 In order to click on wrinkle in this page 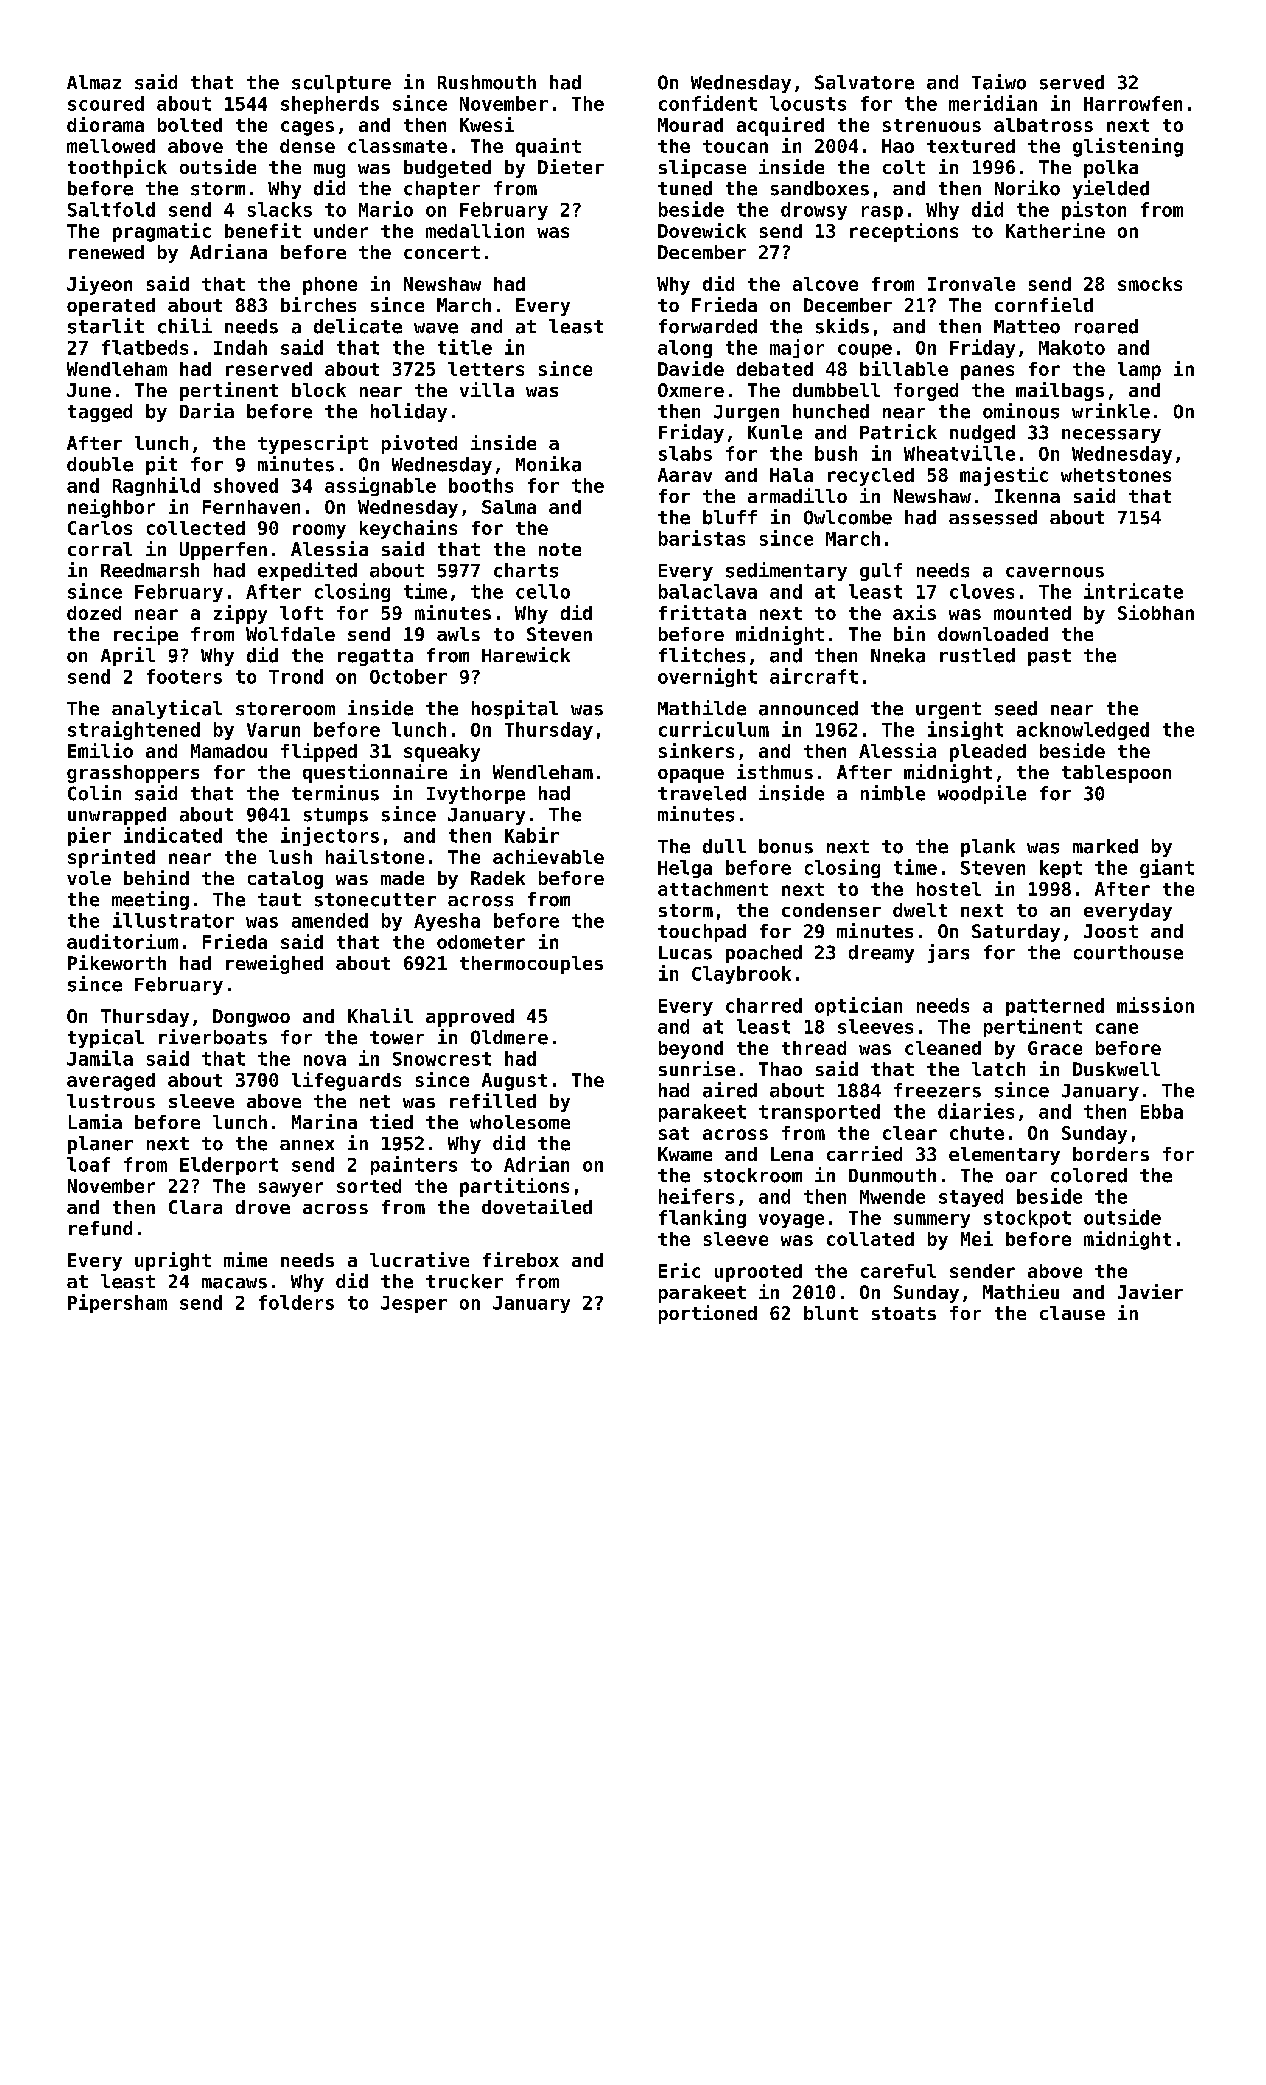, I will do `click(1111, 411)`.
